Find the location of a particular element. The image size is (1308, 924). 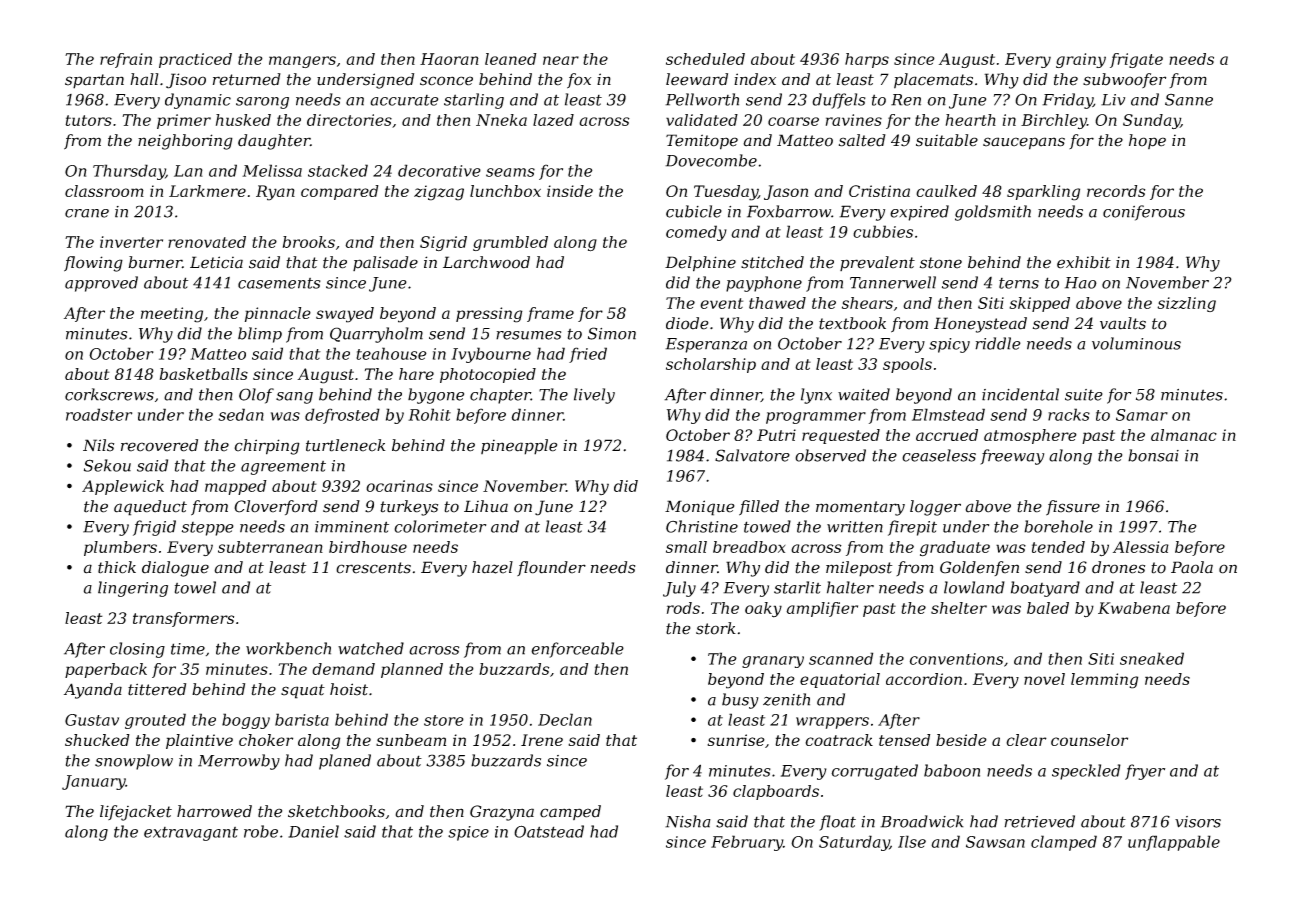

blimp is located at coordinates (260, 335).
